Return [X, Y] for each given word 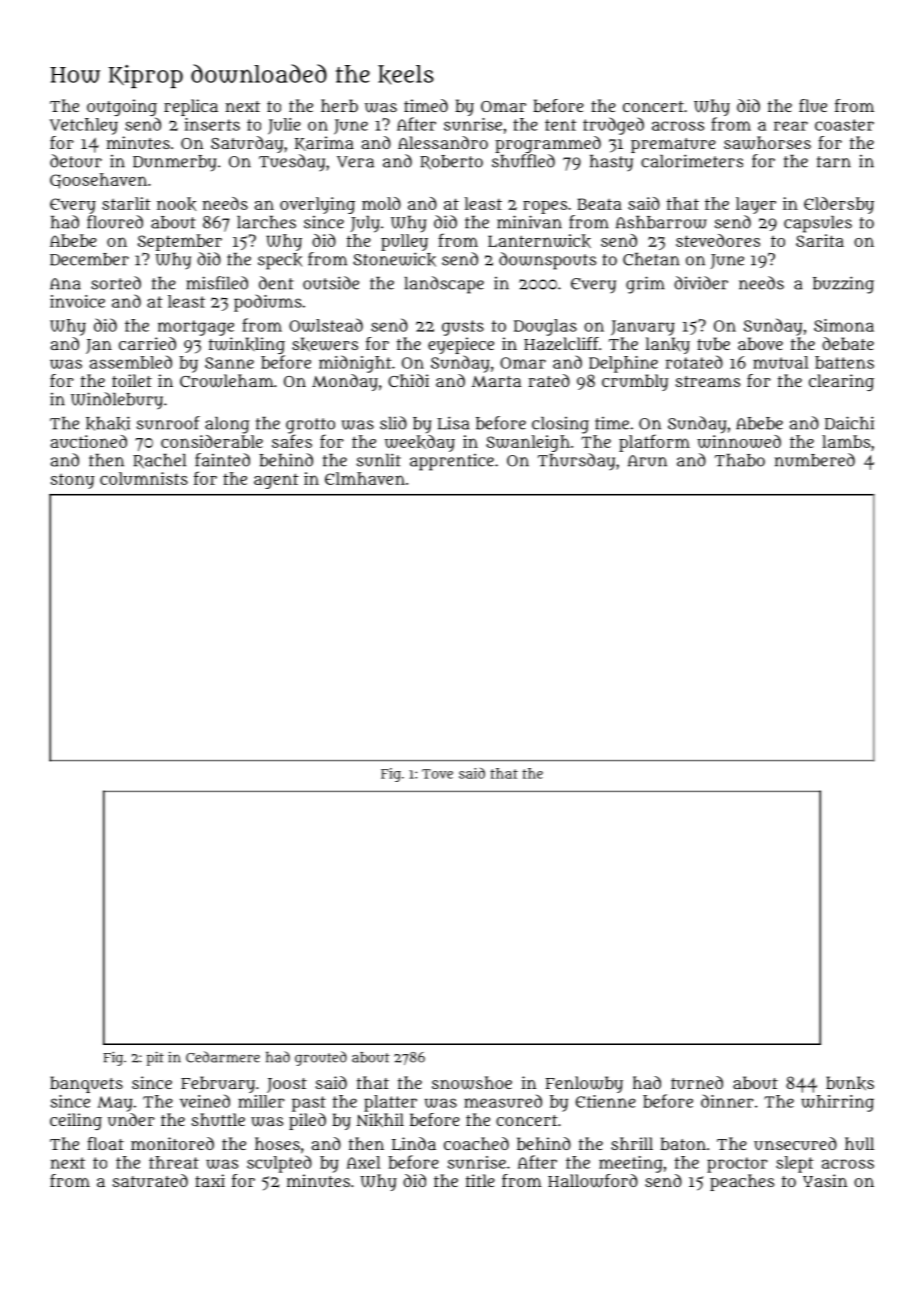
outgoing [122, 107]
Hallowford [593, 1181]
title [480, 1180]
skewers [325, 344]
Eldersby [839, 205]
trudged [613, 126]
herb [339, 105]
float [105, 1143]
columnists [144, 478]
